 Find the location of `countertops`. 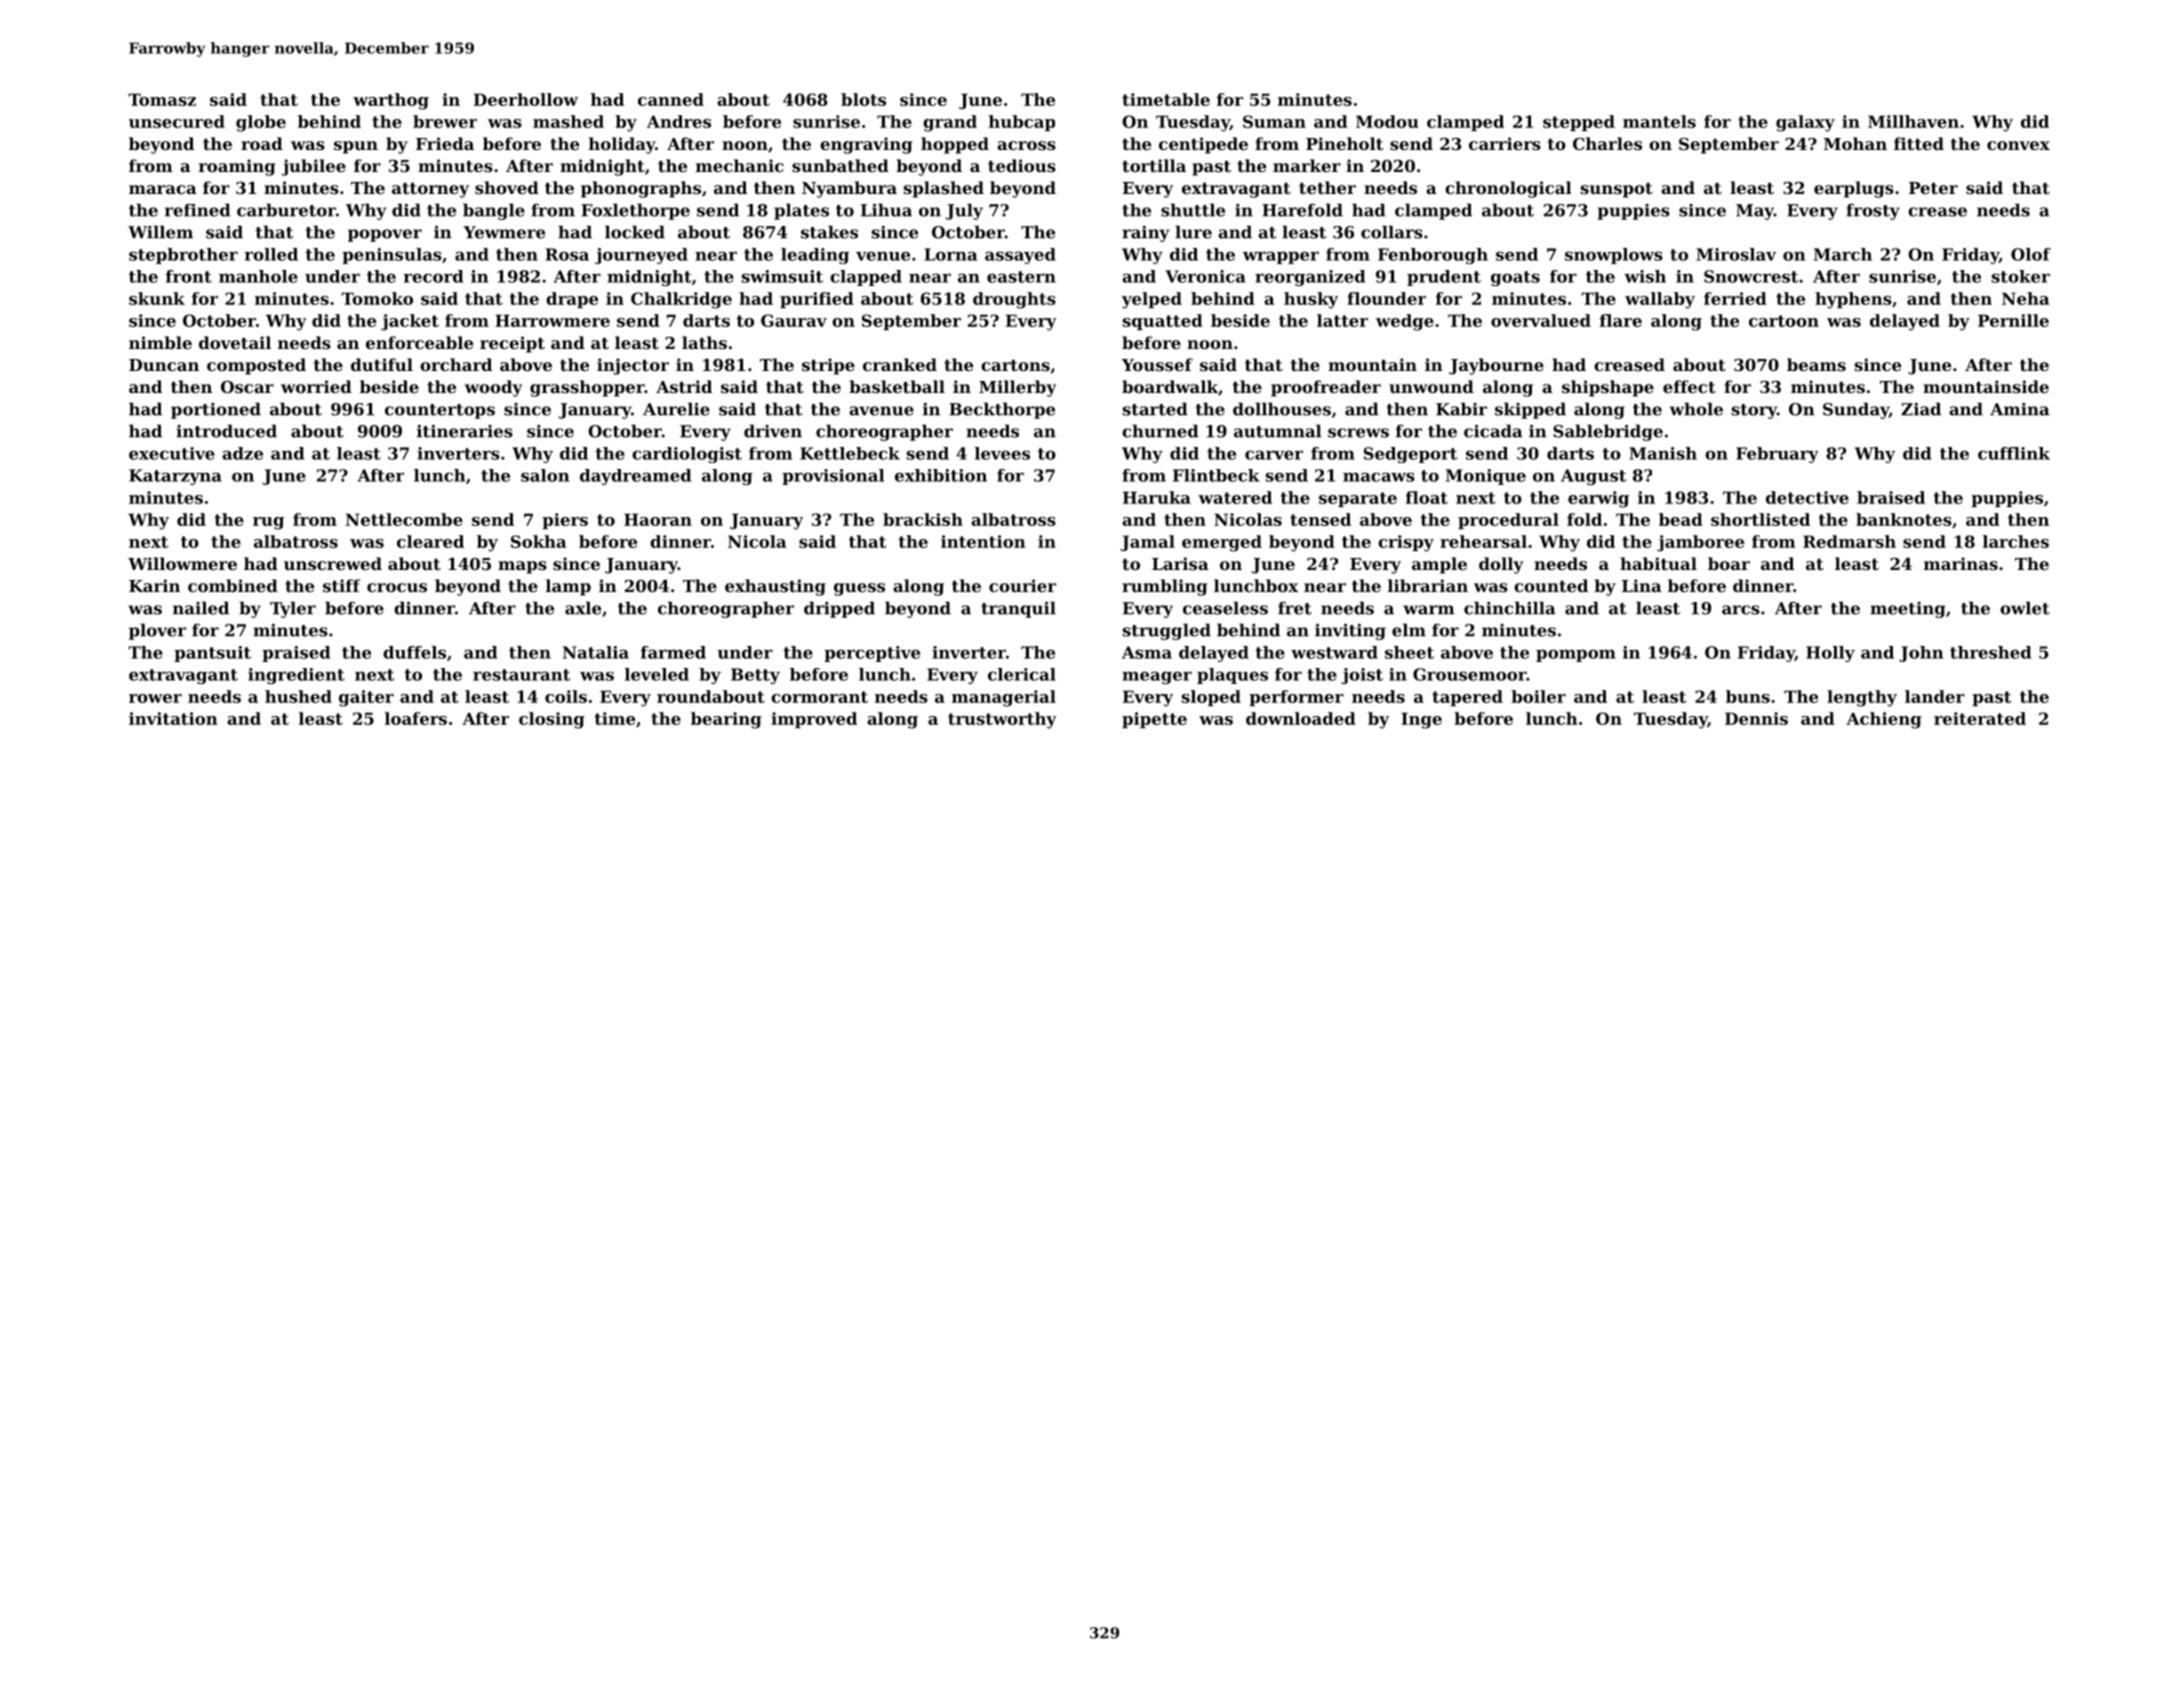

countertops is located at coordinates (440, 411).
